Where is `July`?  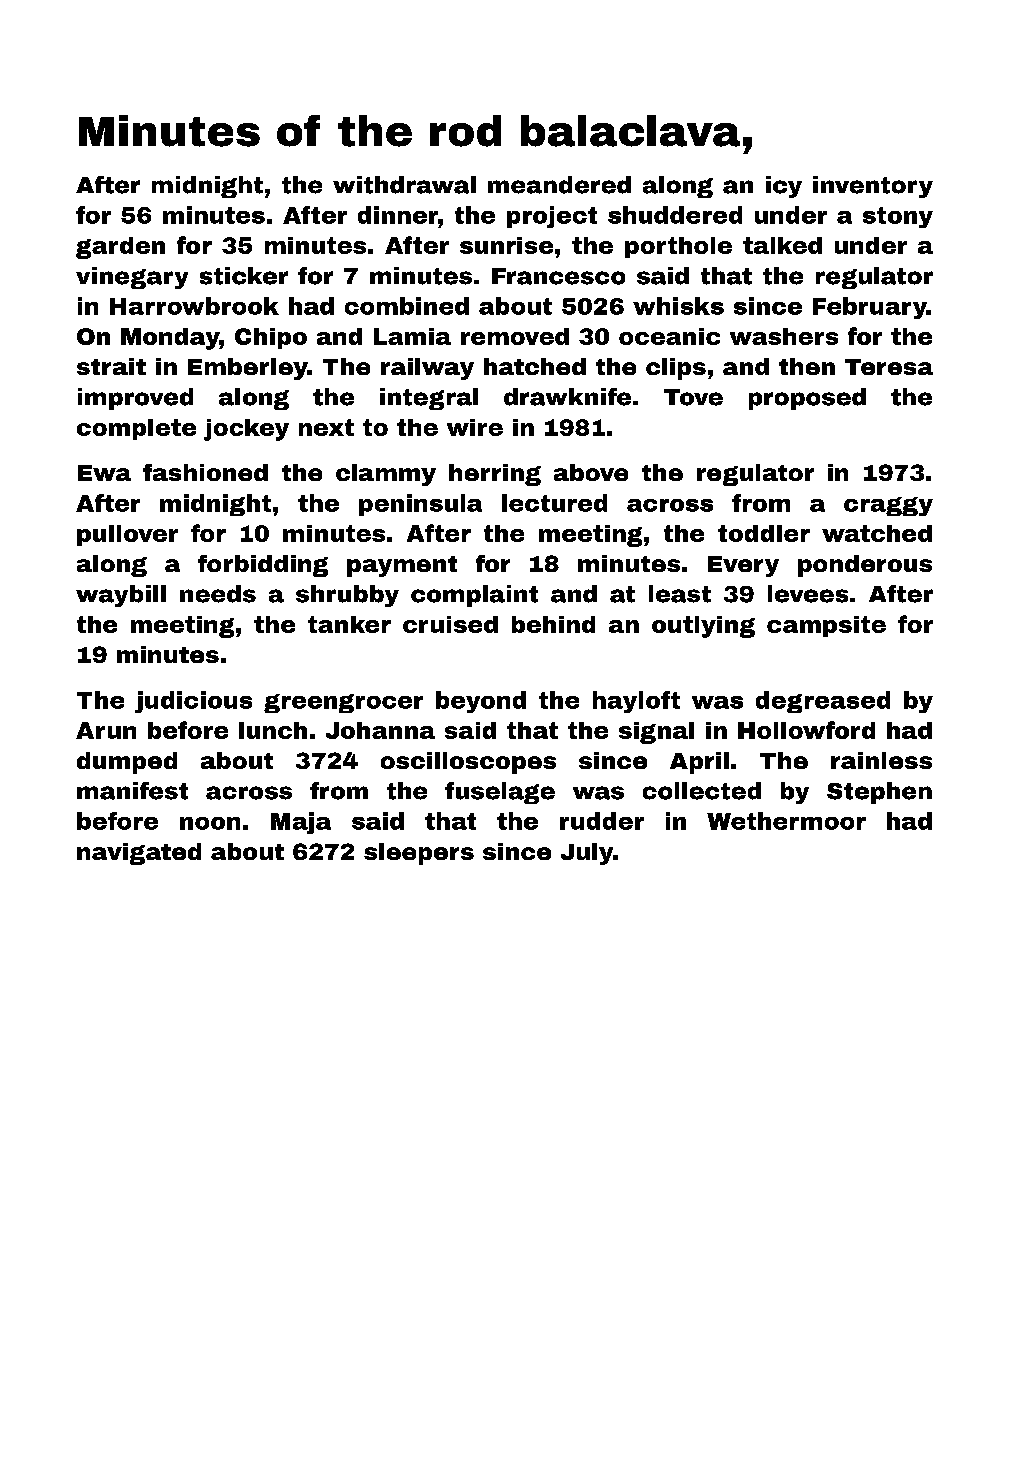
July is located at coordinates (587, 854).
